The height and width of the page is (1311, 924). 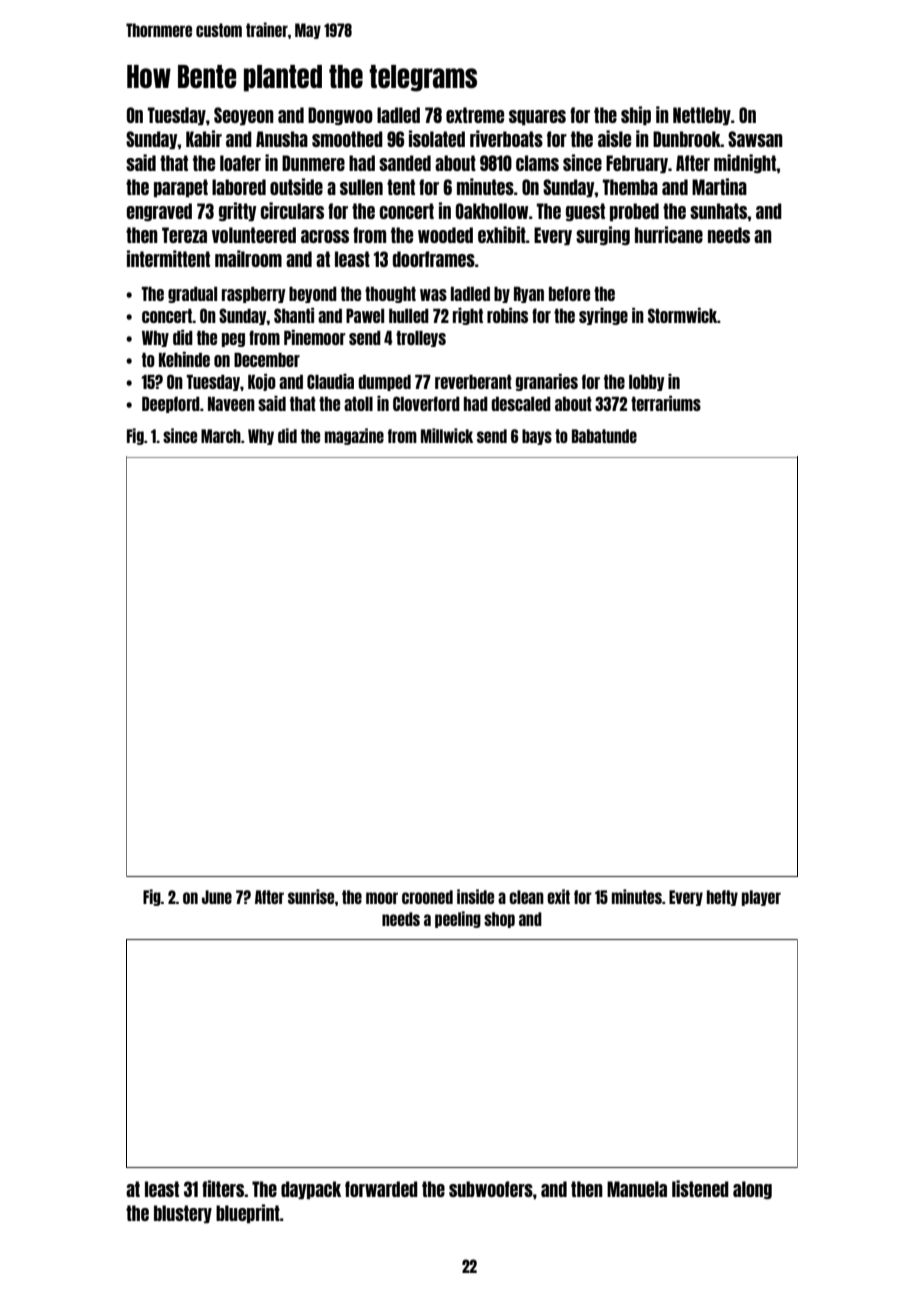 What do you see at coordinates (183, 1214) in the page?
I see `blustery` at bounding box center [183, 1214].
